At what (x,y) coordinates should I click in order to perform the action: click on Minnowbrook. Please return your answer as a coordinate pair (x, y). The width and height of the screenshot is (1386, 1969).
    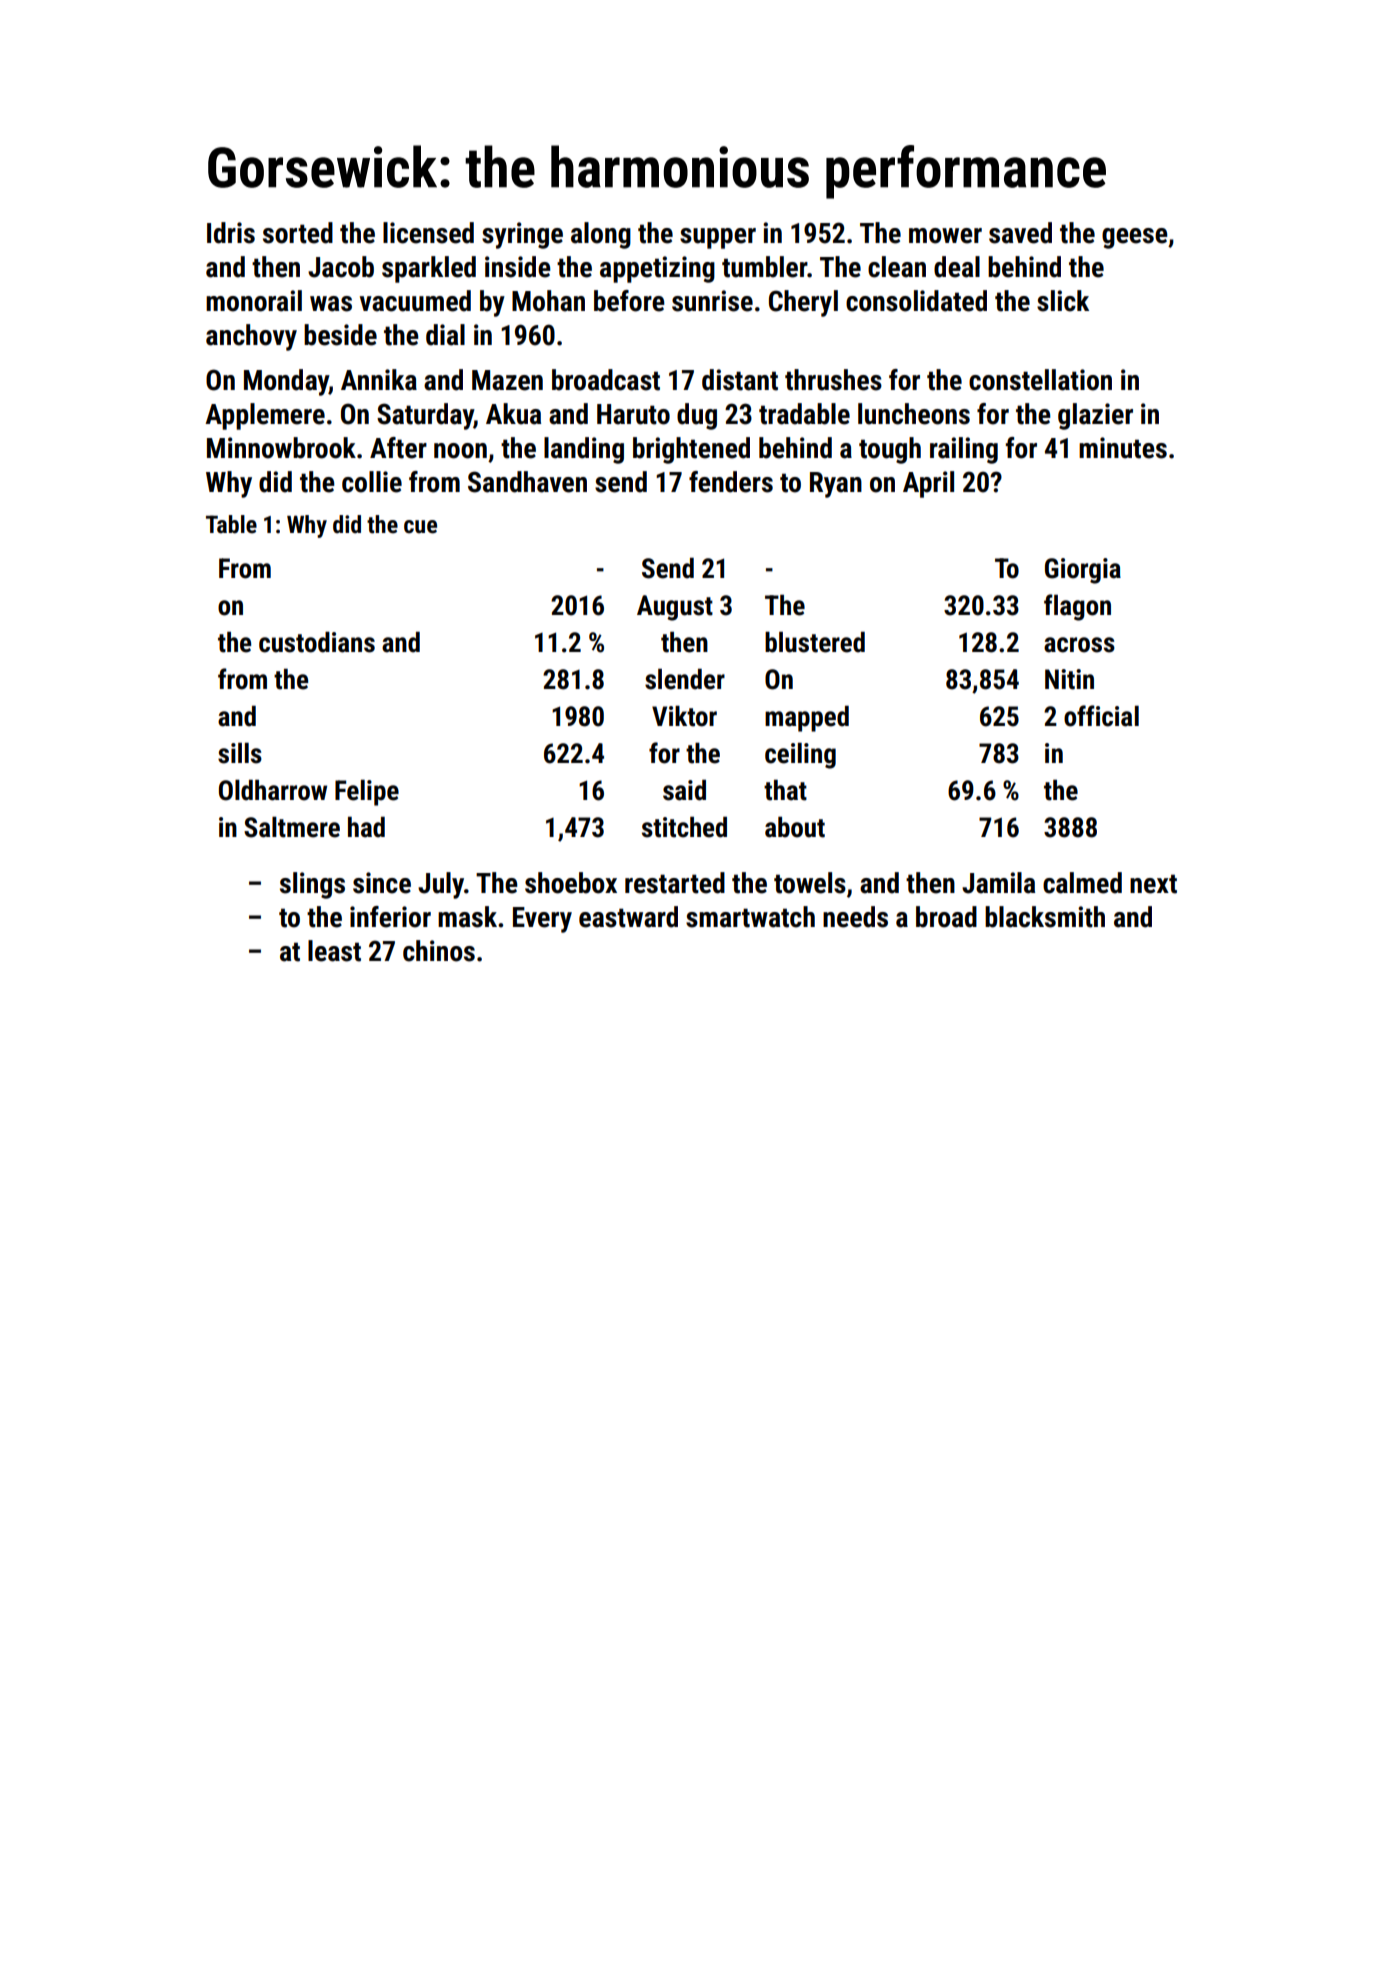
    Looking at the image, I should click on (281, 448).
